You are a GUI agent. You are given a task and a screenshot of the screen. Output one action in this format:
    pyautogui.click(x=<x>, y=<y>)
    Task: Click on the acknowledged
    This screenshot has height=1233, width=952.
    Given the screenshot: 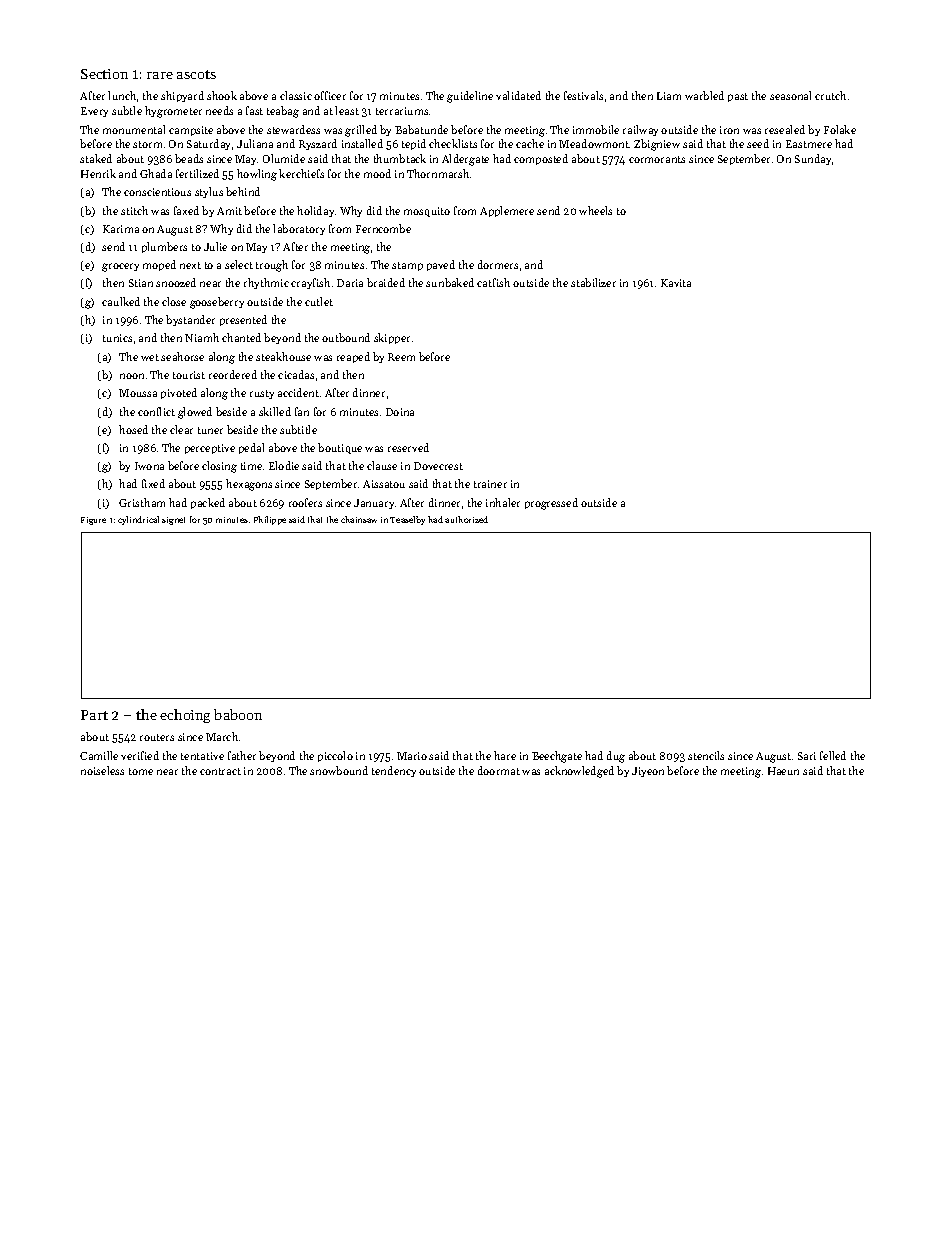 What is the action you would take?
    pyautogui.click(x=579, y=772)
